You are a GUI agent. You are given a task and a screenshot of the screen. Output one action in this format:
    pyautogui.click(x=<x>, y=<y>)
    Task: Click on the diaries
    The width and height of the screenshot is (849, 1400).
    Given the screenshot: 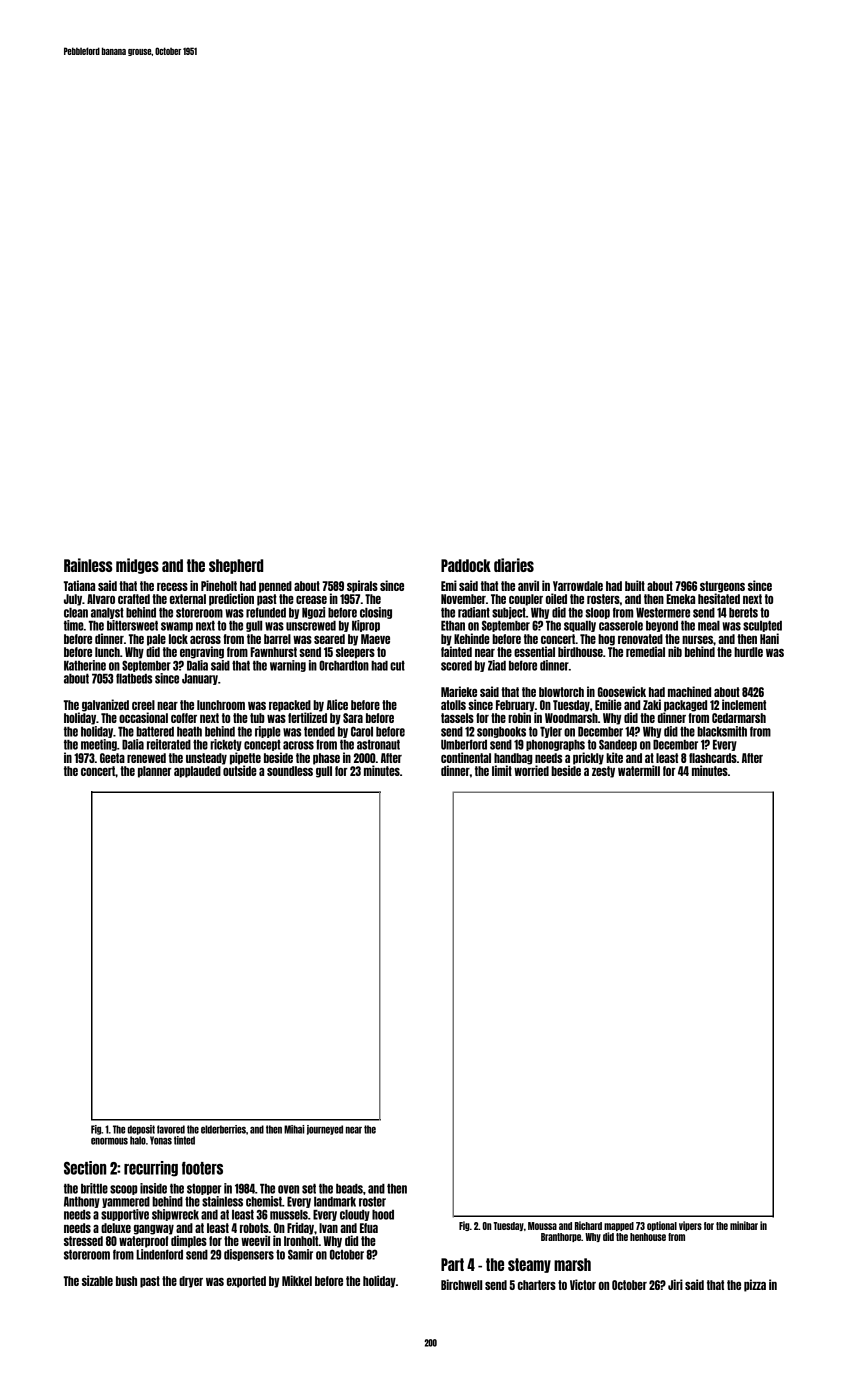 What is the action you would take?
    pyautogui.click(x=514, y=565)
